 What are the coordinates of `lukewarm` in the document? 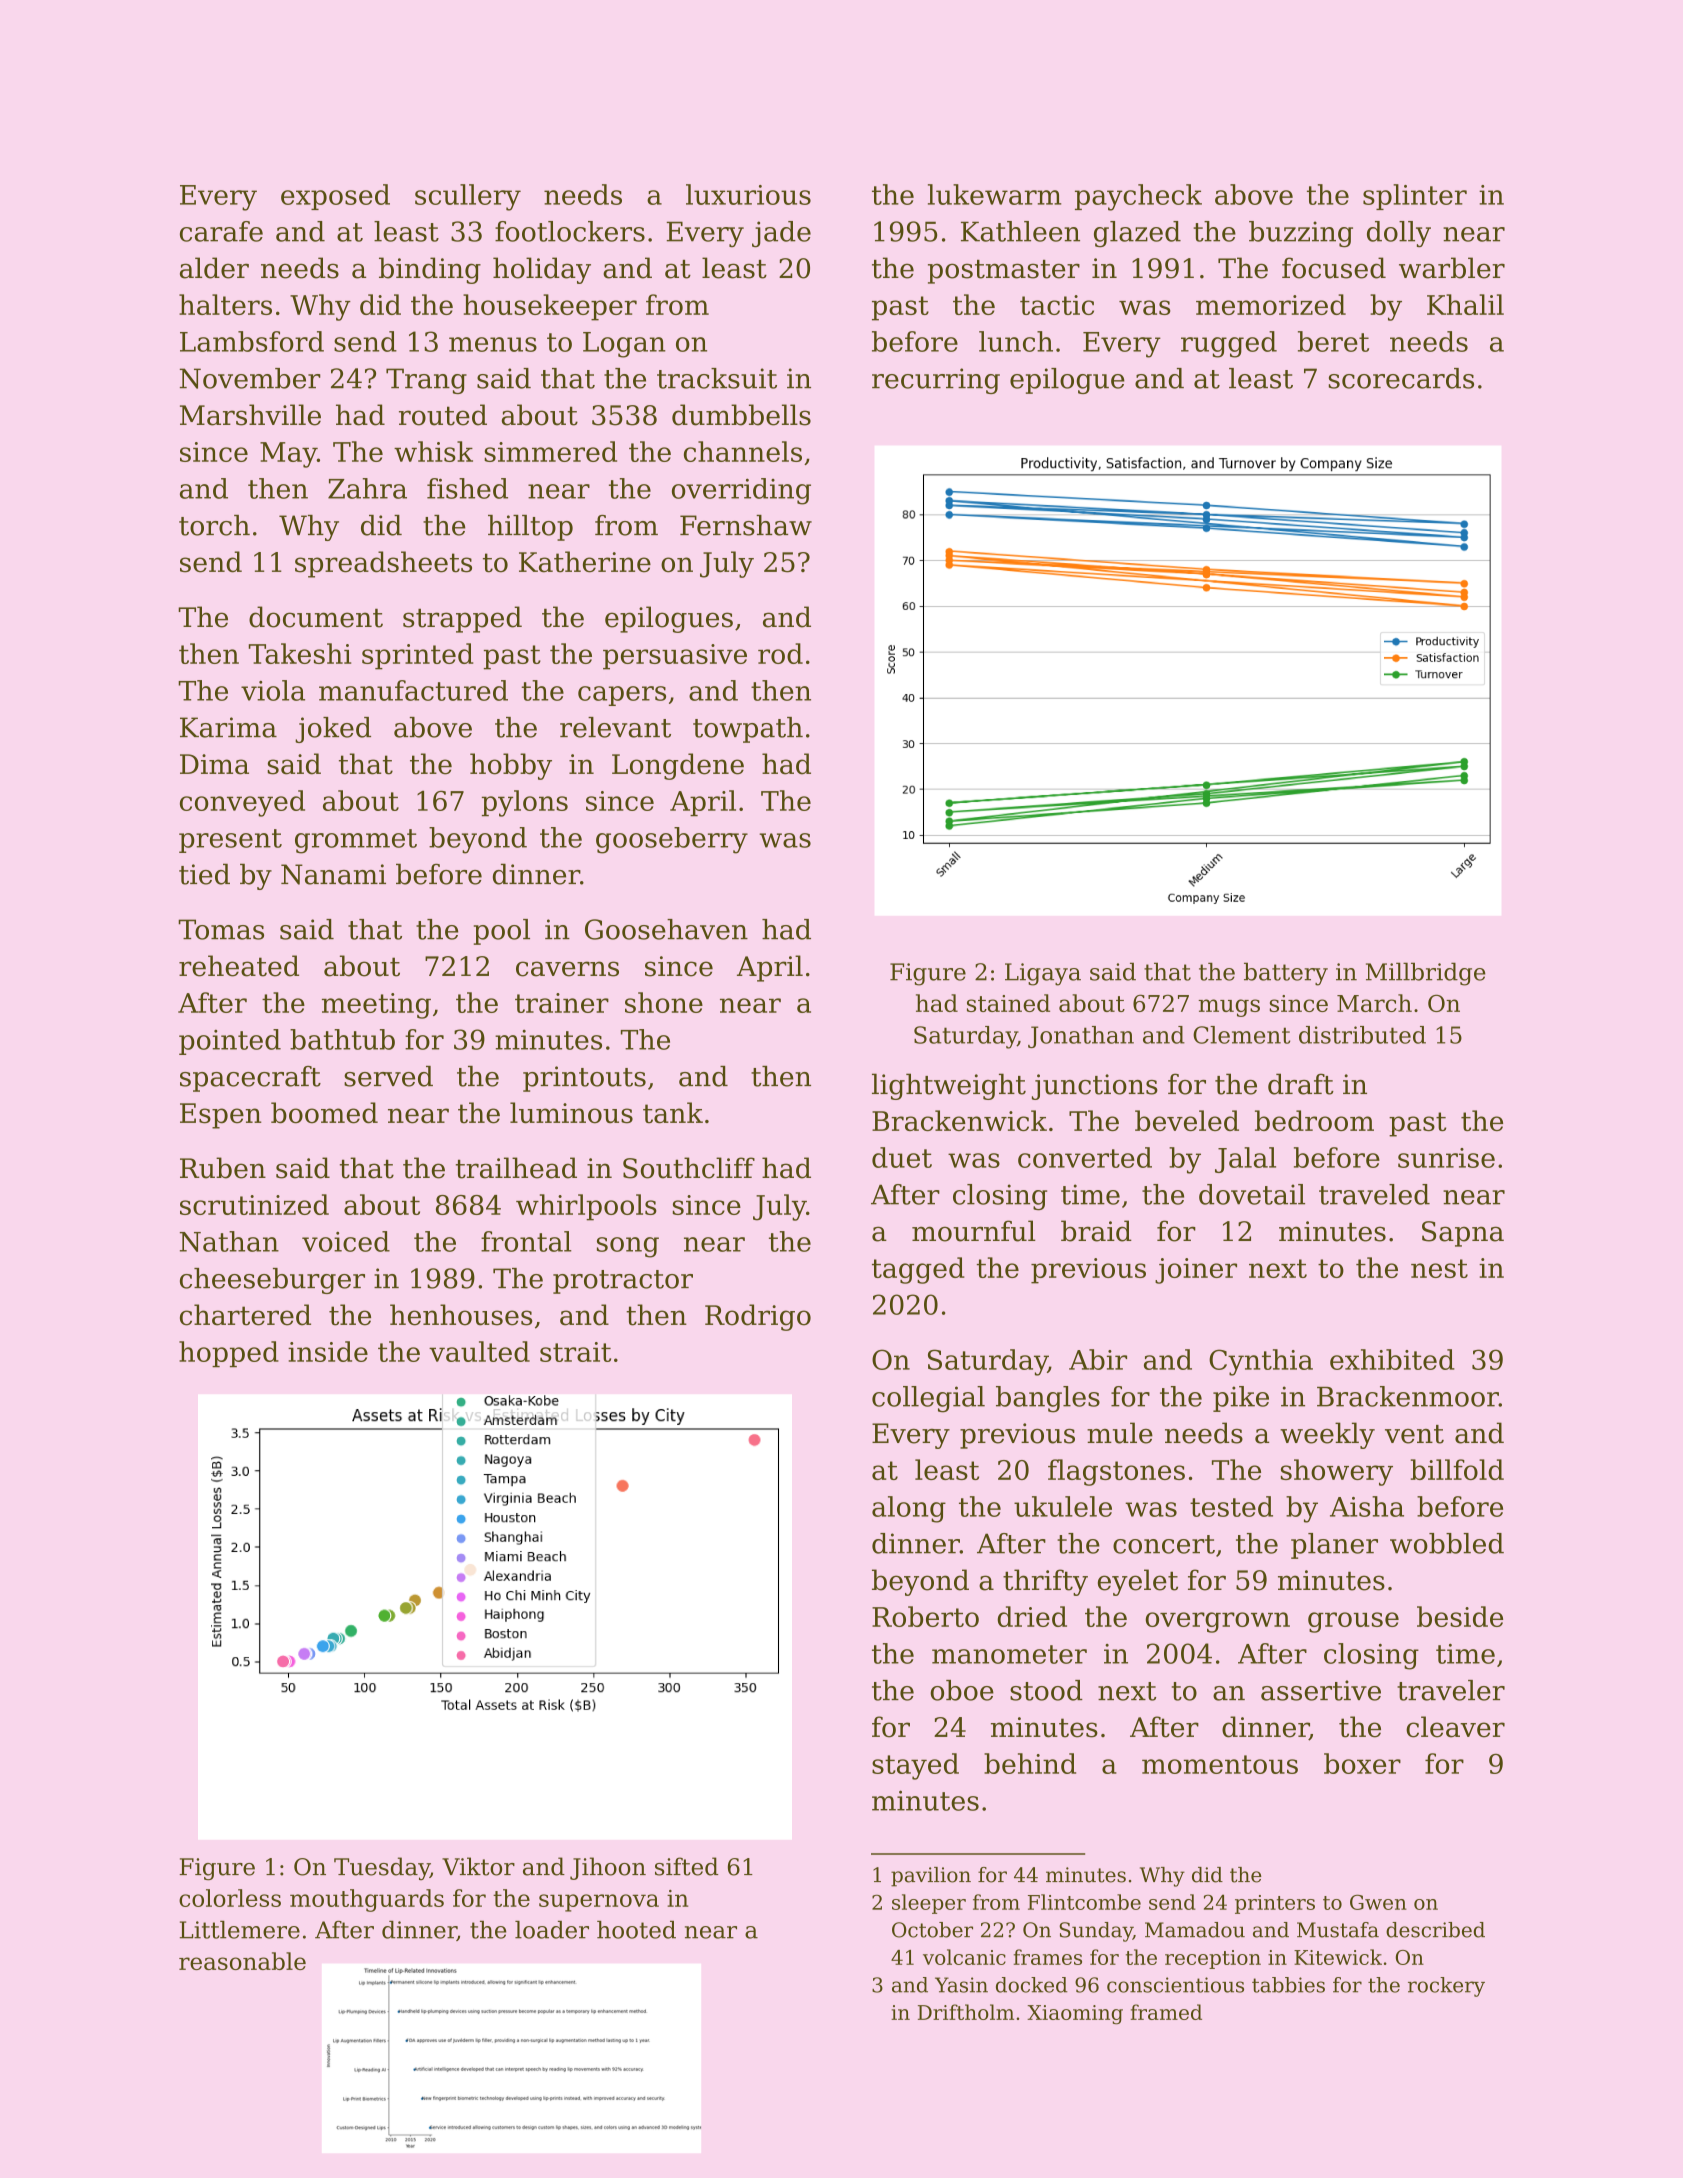 It's located at (995, 194).
